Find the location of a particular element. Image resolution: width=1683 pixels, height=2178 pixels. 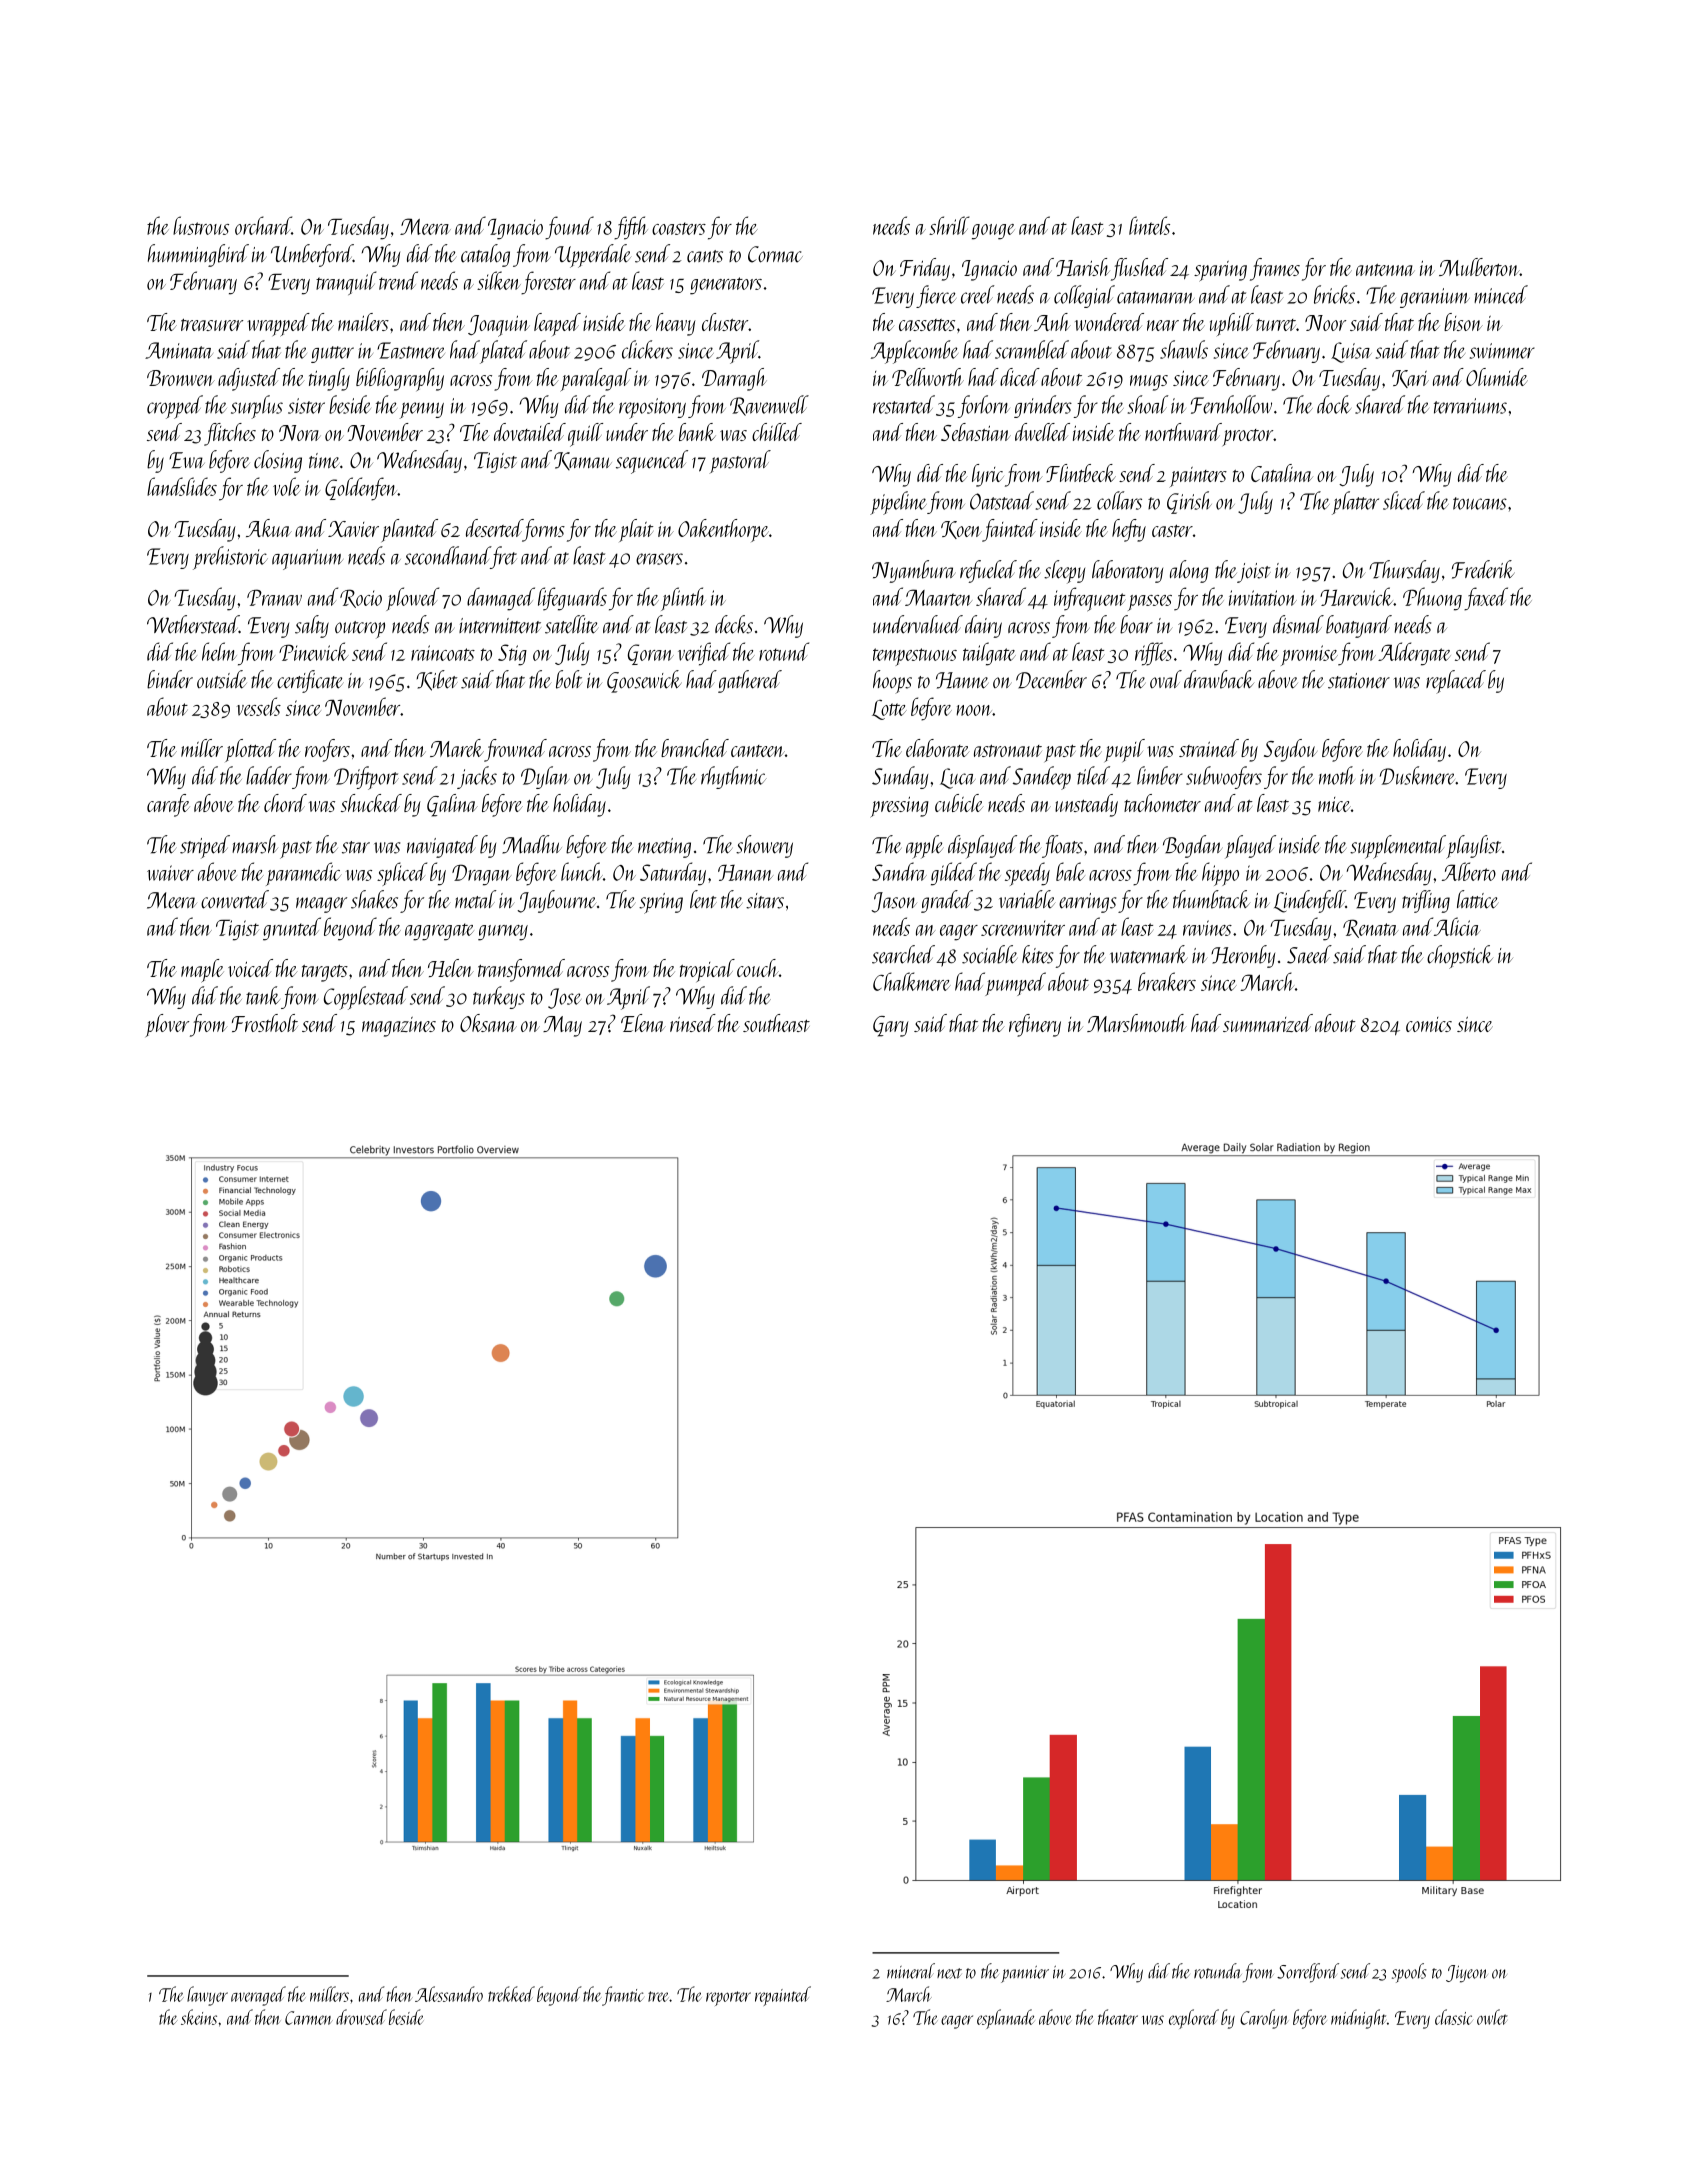

summarized is located at coordinates (1268, 1023).
